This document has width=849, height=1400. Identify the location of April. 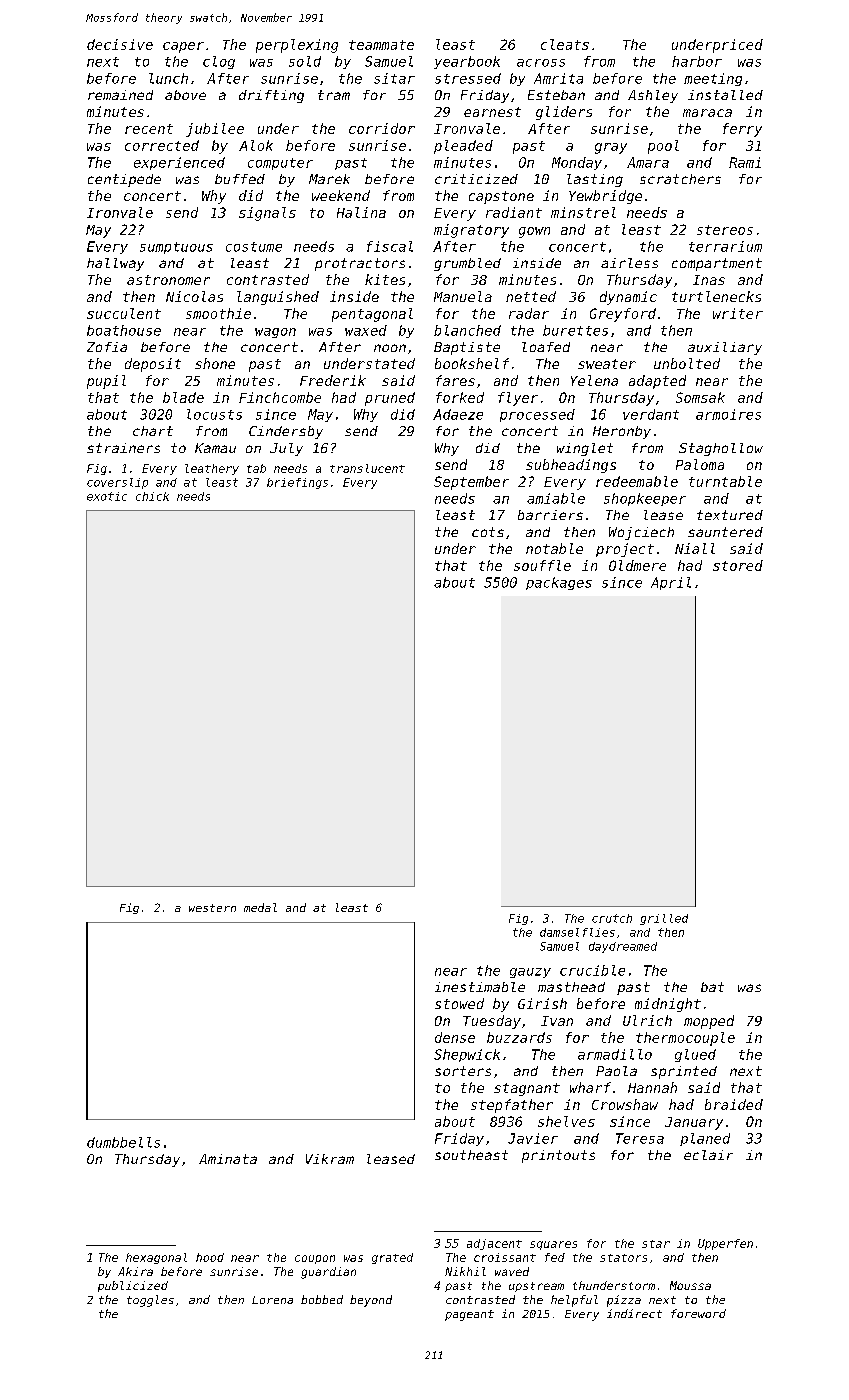
(671, 583).
